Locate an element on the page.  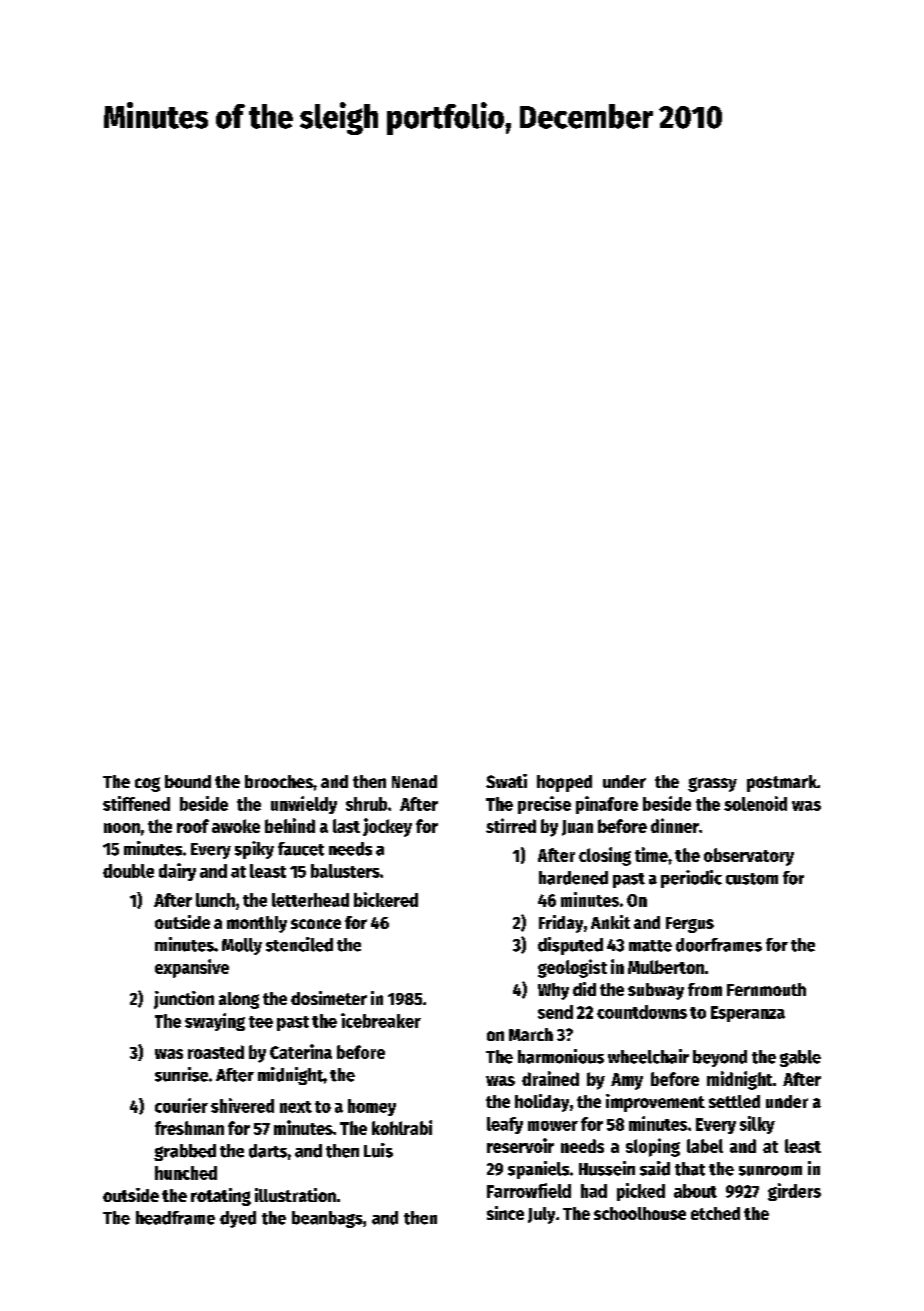
hunched is located at coordinates (186, 1173).
